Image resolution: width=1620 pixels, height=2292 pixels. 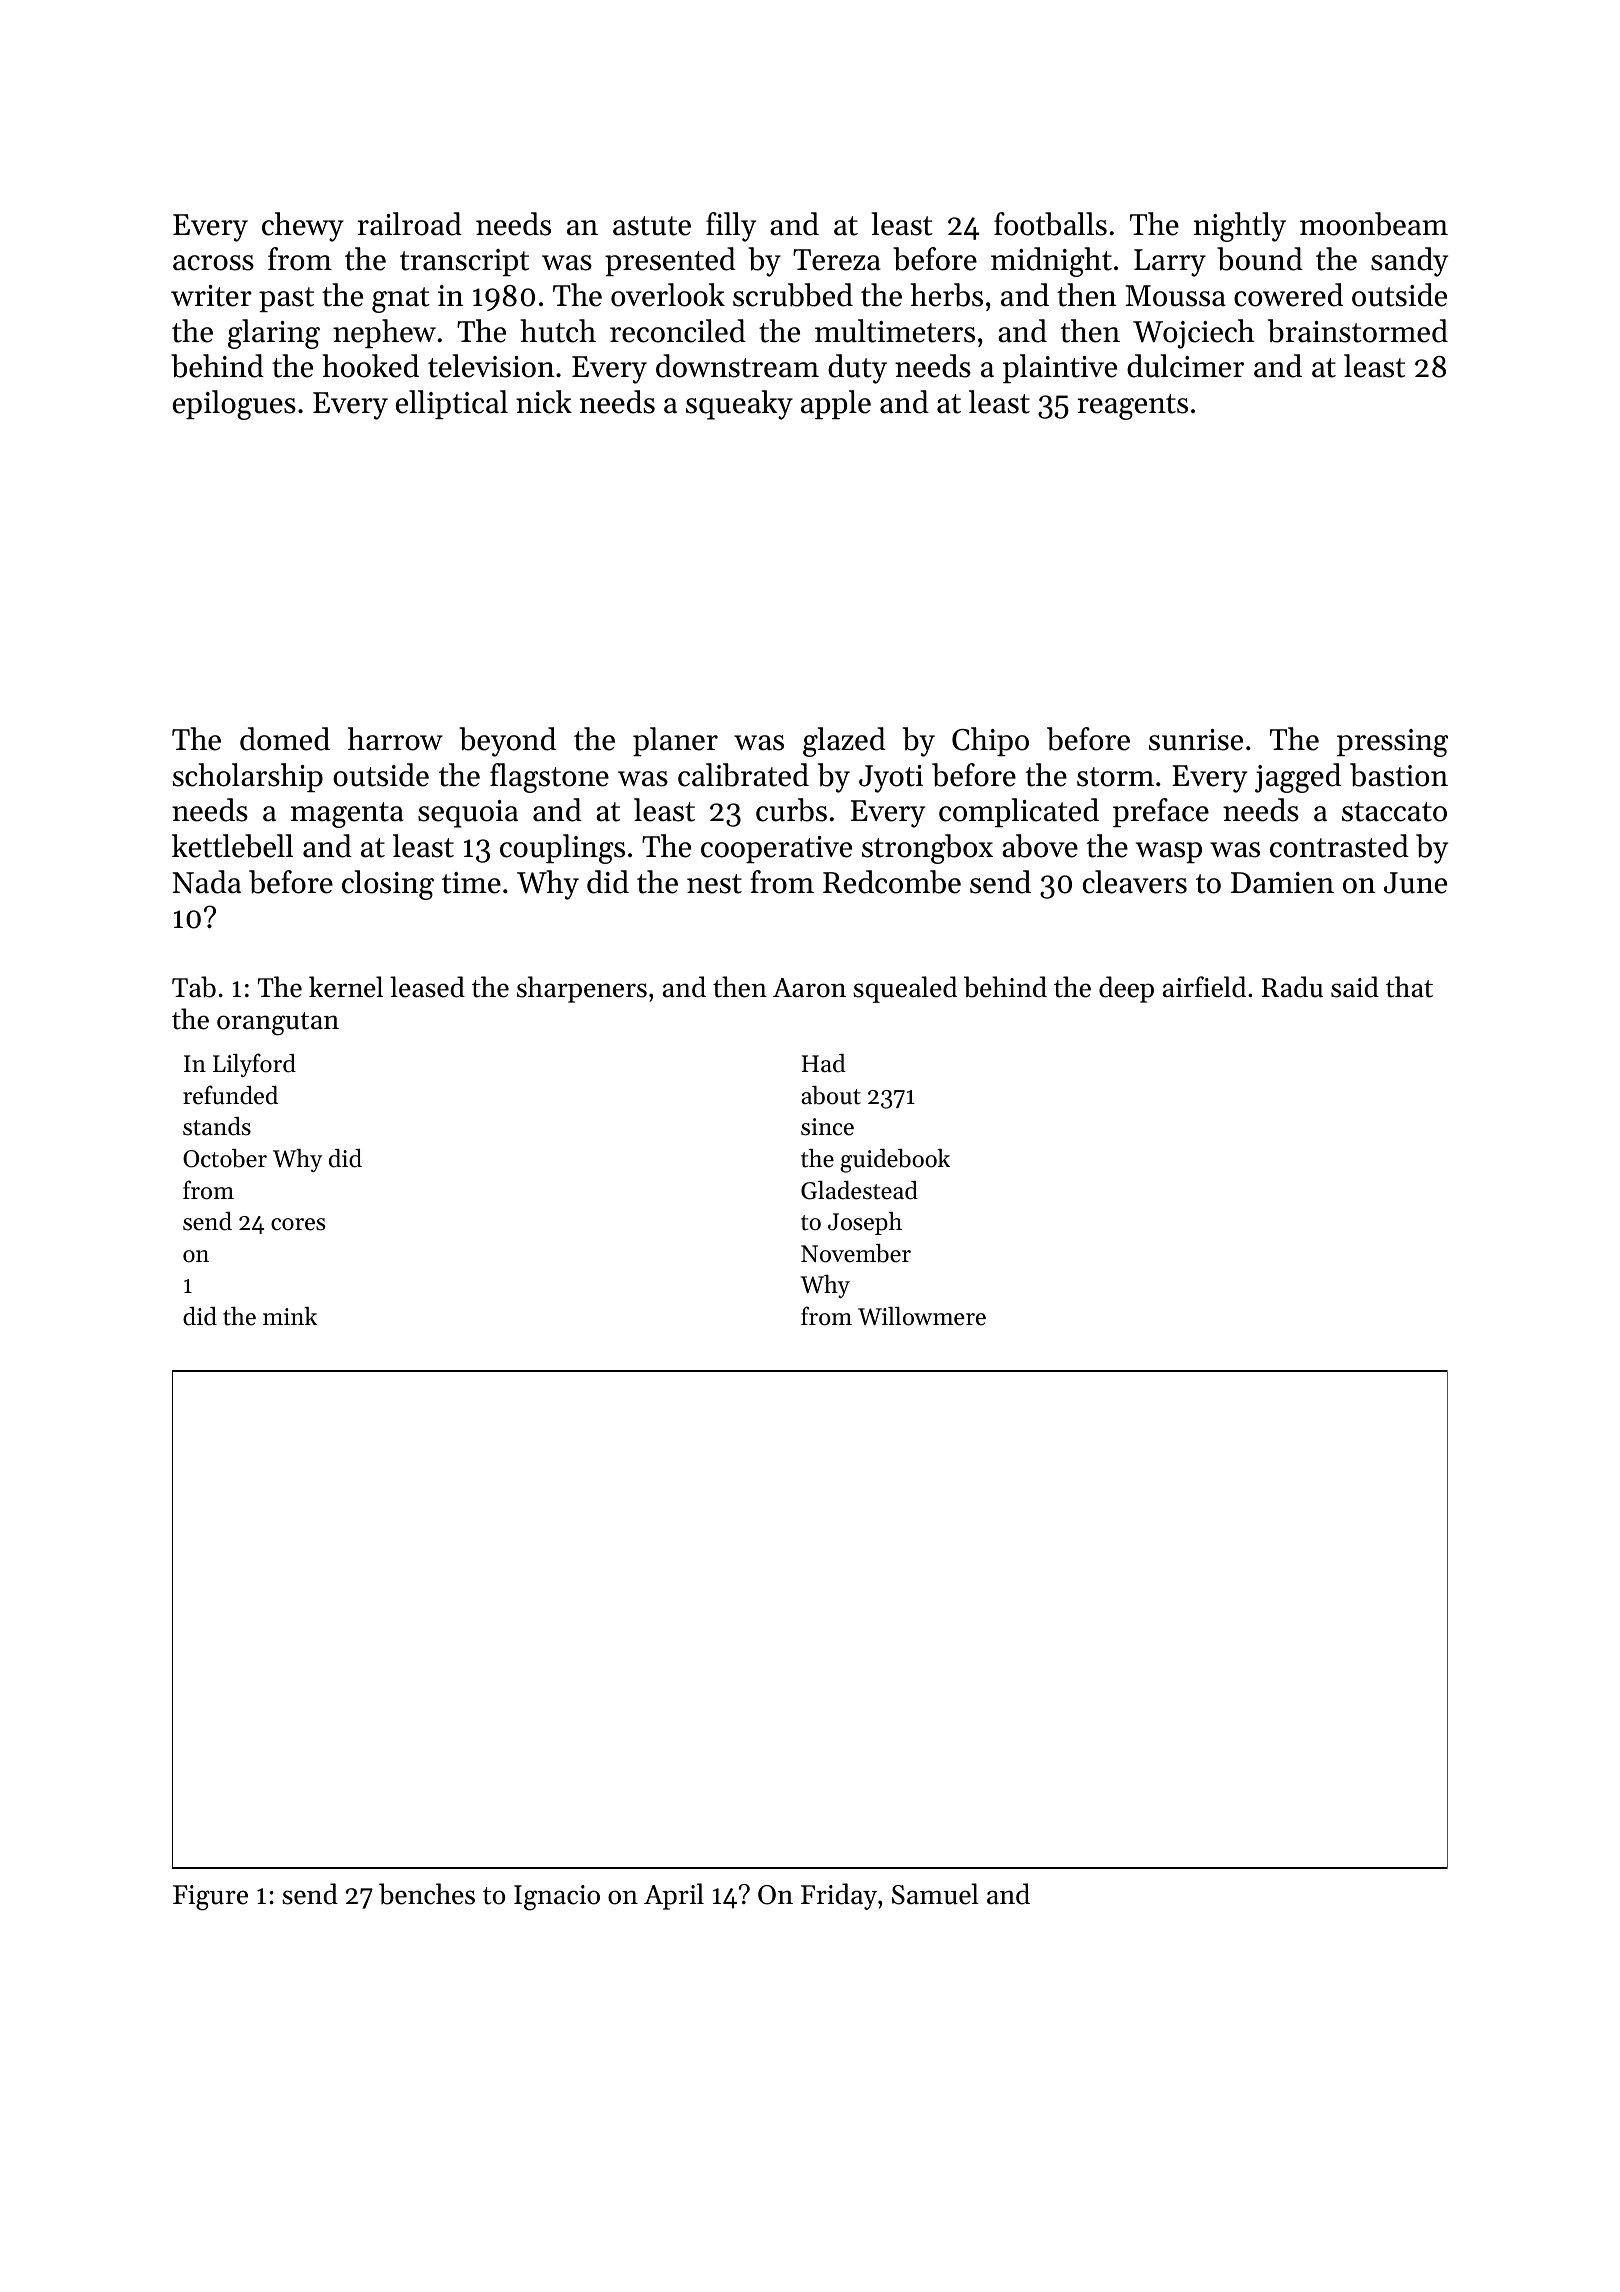 What do you see at coordinates (1185, 366) in the screenshot?
I see `dulcimer` at bounding box center [1185, 366].
